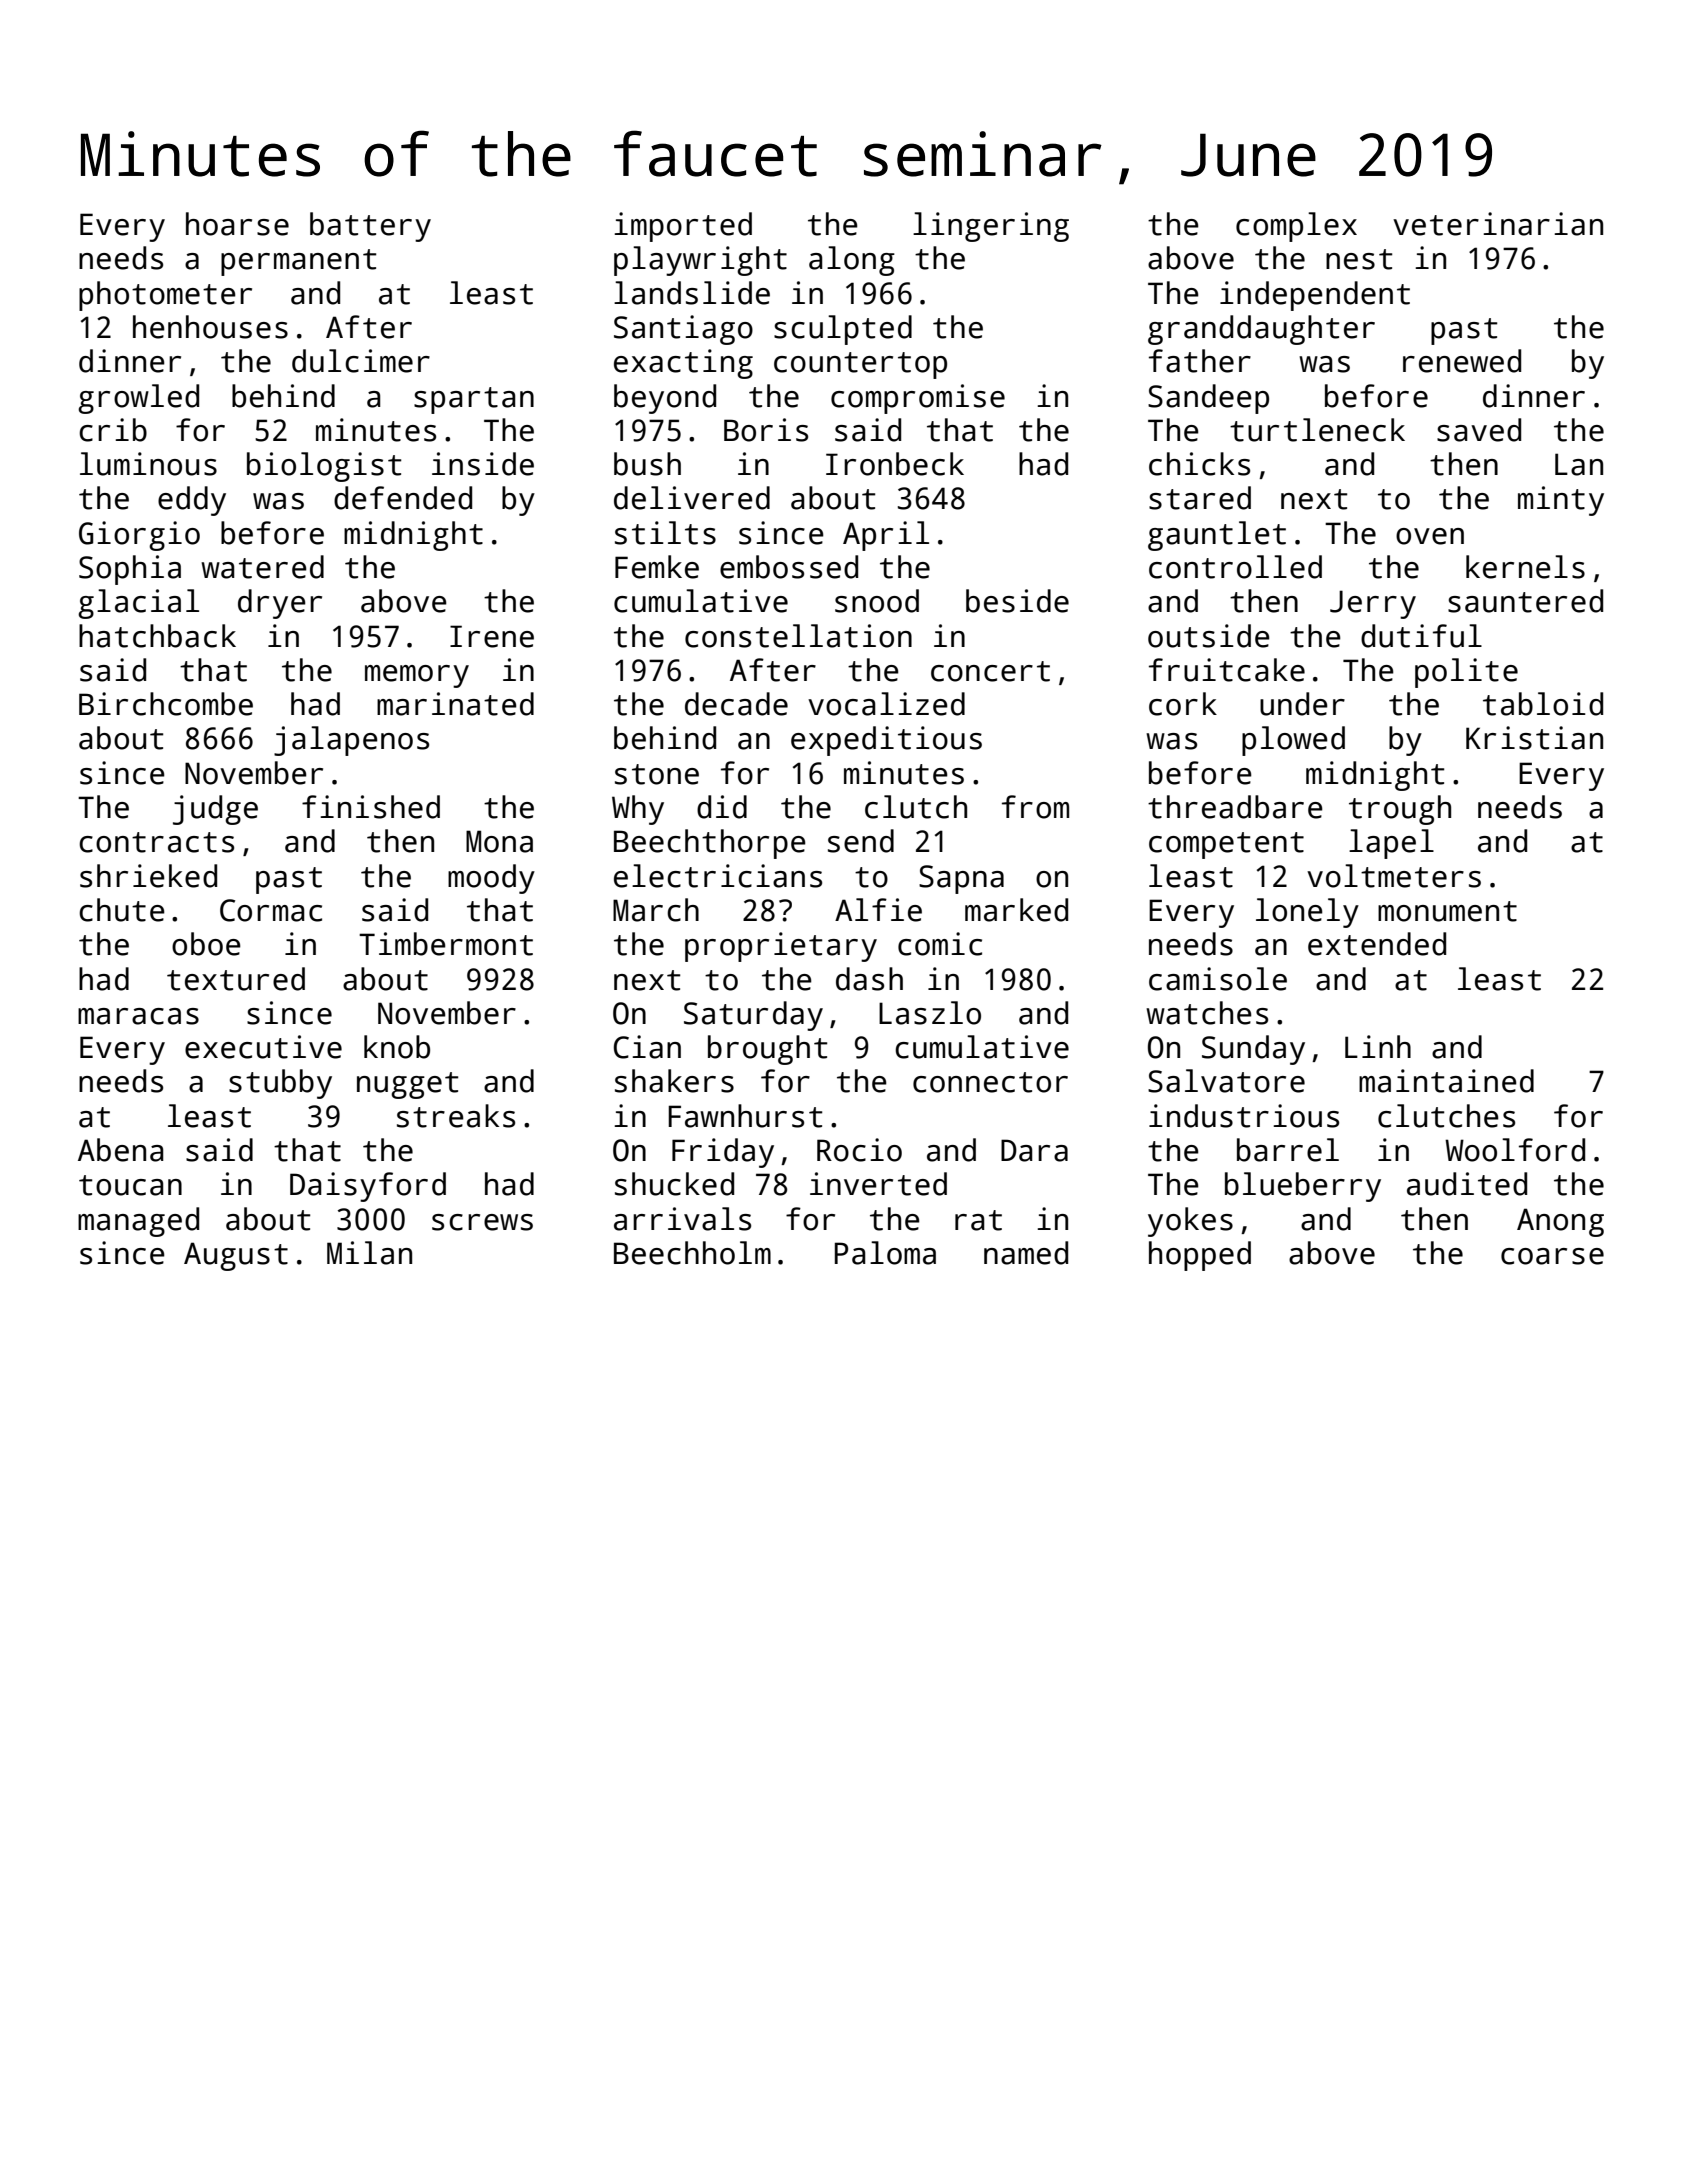 The width and height of the image is (1683, 2178). What do you see at coordinates (683, 227) in the image?
I see `imported` at bounding box center [683, 227].
